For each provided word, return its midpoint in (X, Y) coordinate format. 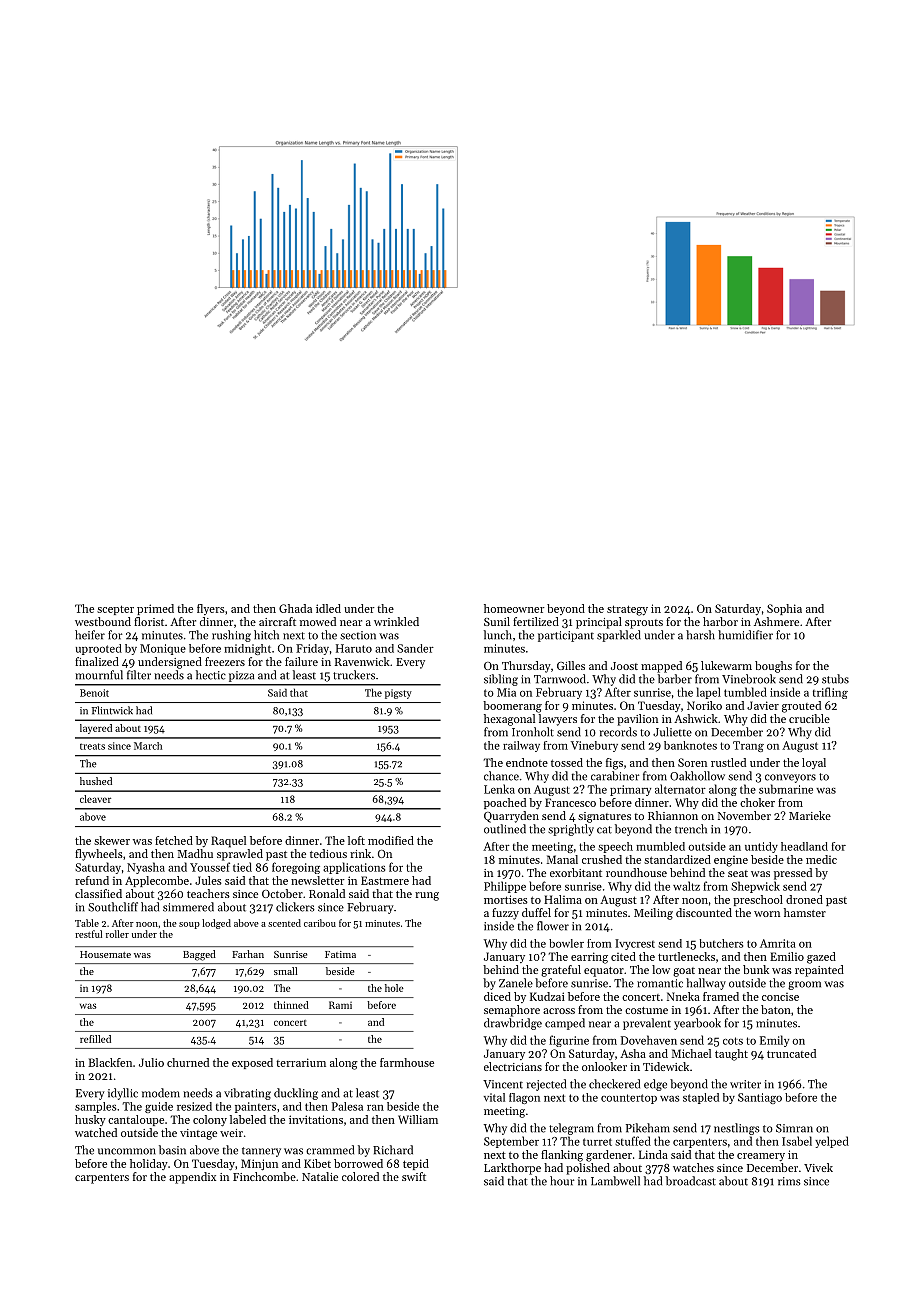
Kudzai (547, 996)
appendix (192, 1178)
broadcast (691, 1181)
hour (562, 1181)
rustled (728, 762)
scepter (115, 610)
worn (767, 914)
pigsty (398, 694)
